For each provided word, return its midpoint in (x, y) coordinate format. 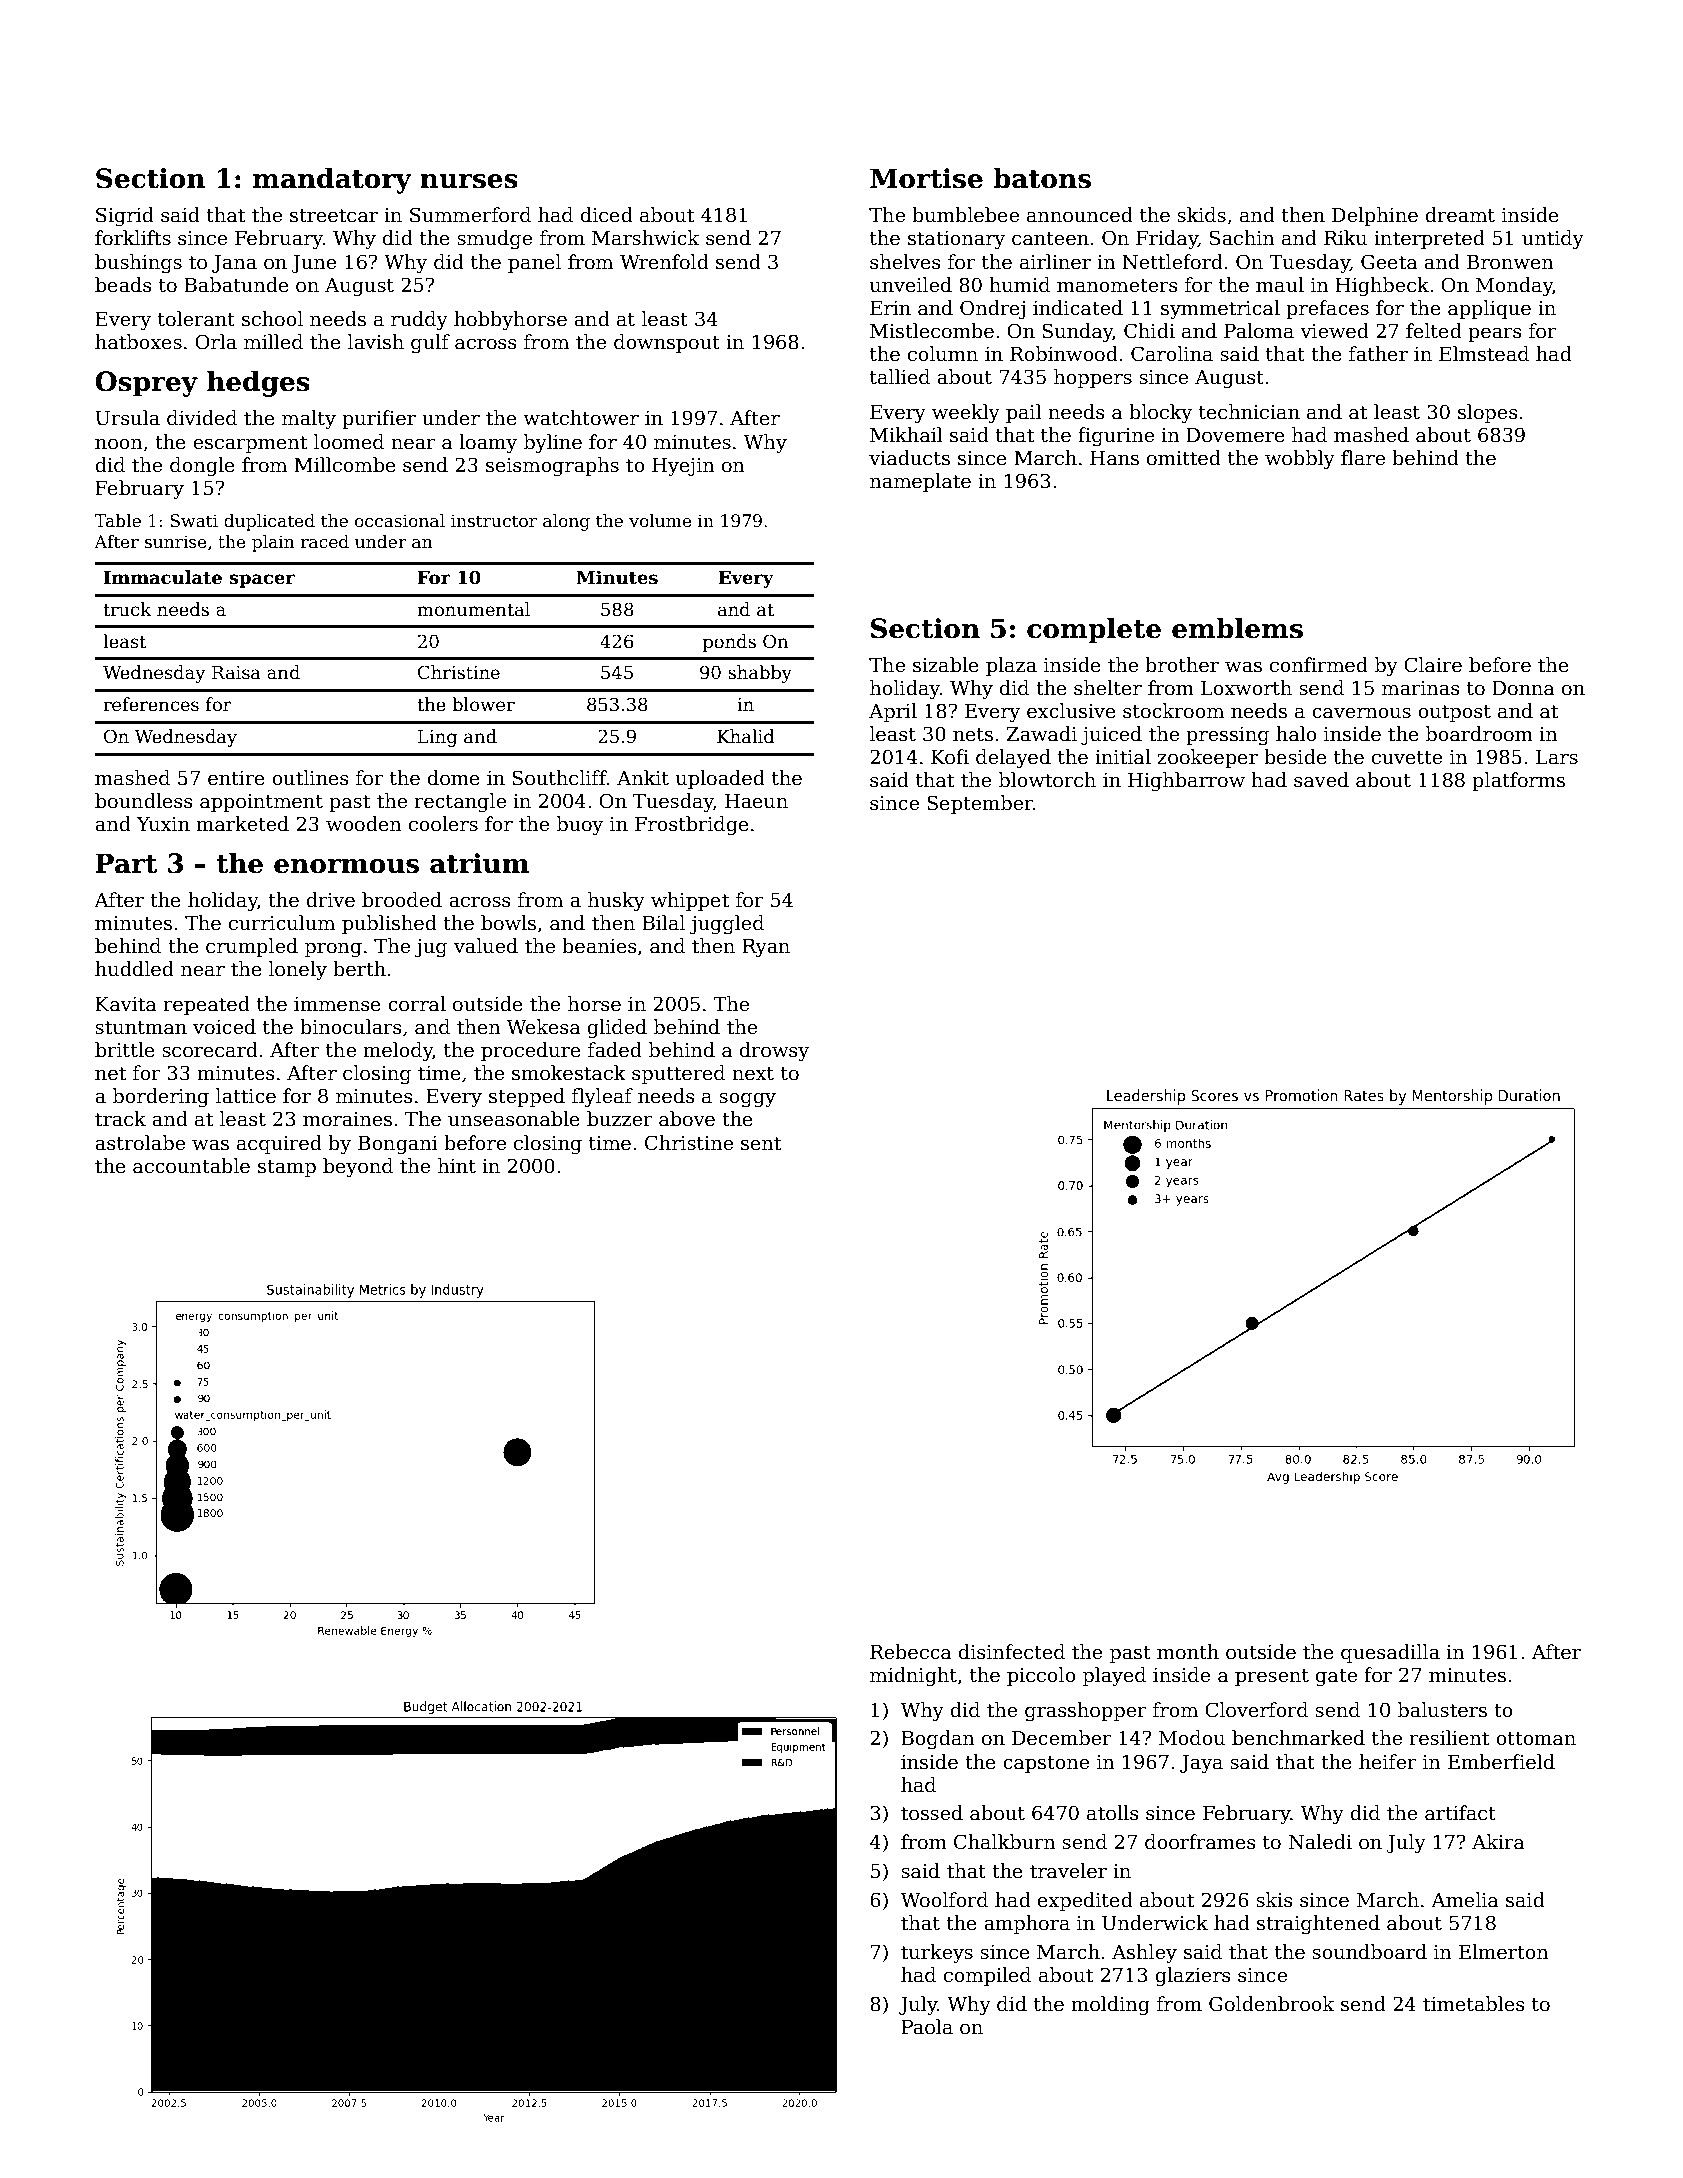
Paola (927, 2027)
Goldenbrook (1271, 2004)
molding (1110, 2005)
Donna (1523, 688)
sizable (946, 665)
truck (127, 609)
